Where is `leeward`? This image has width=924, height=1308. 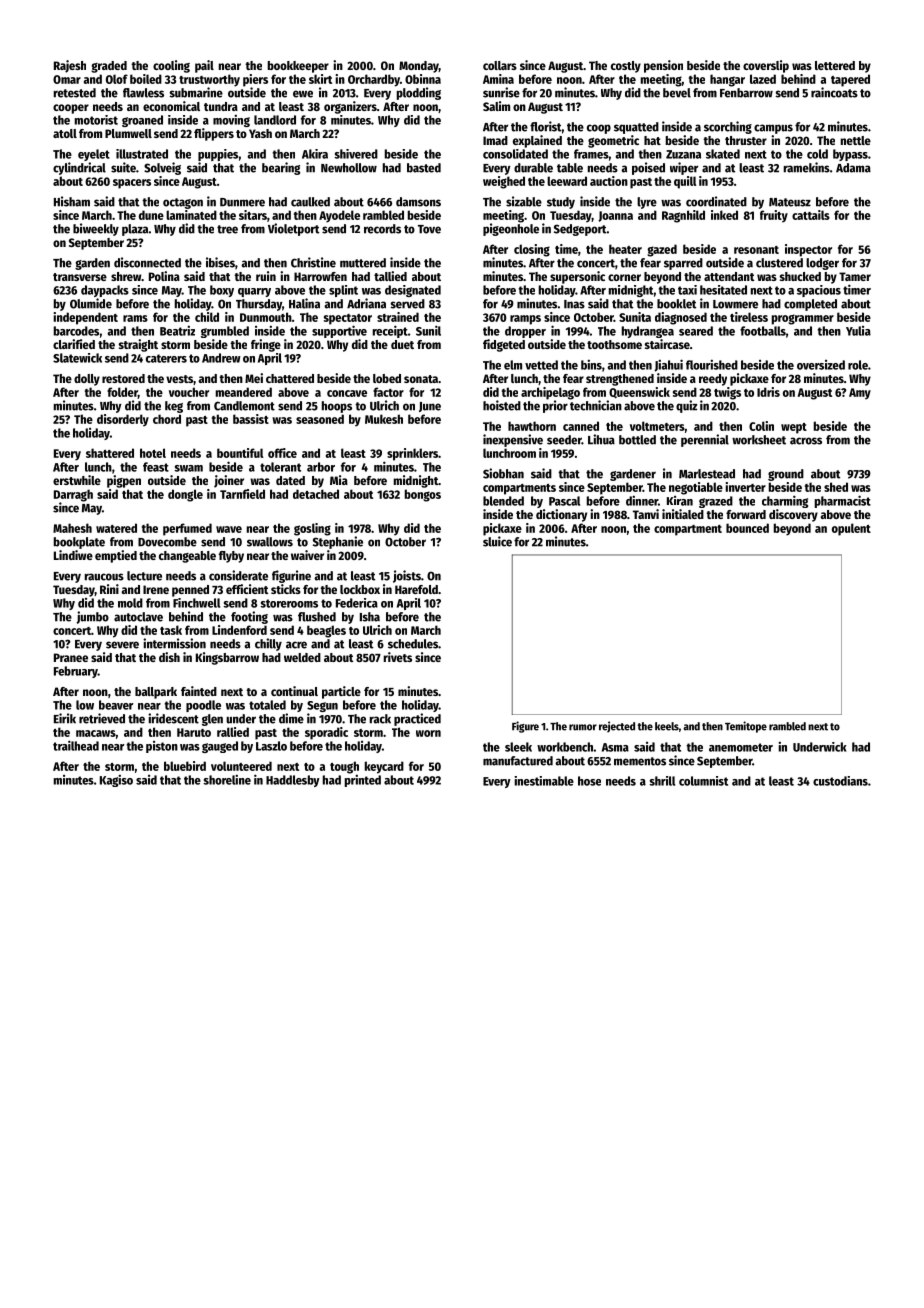 leeward is located at coordinates (567, 181).
